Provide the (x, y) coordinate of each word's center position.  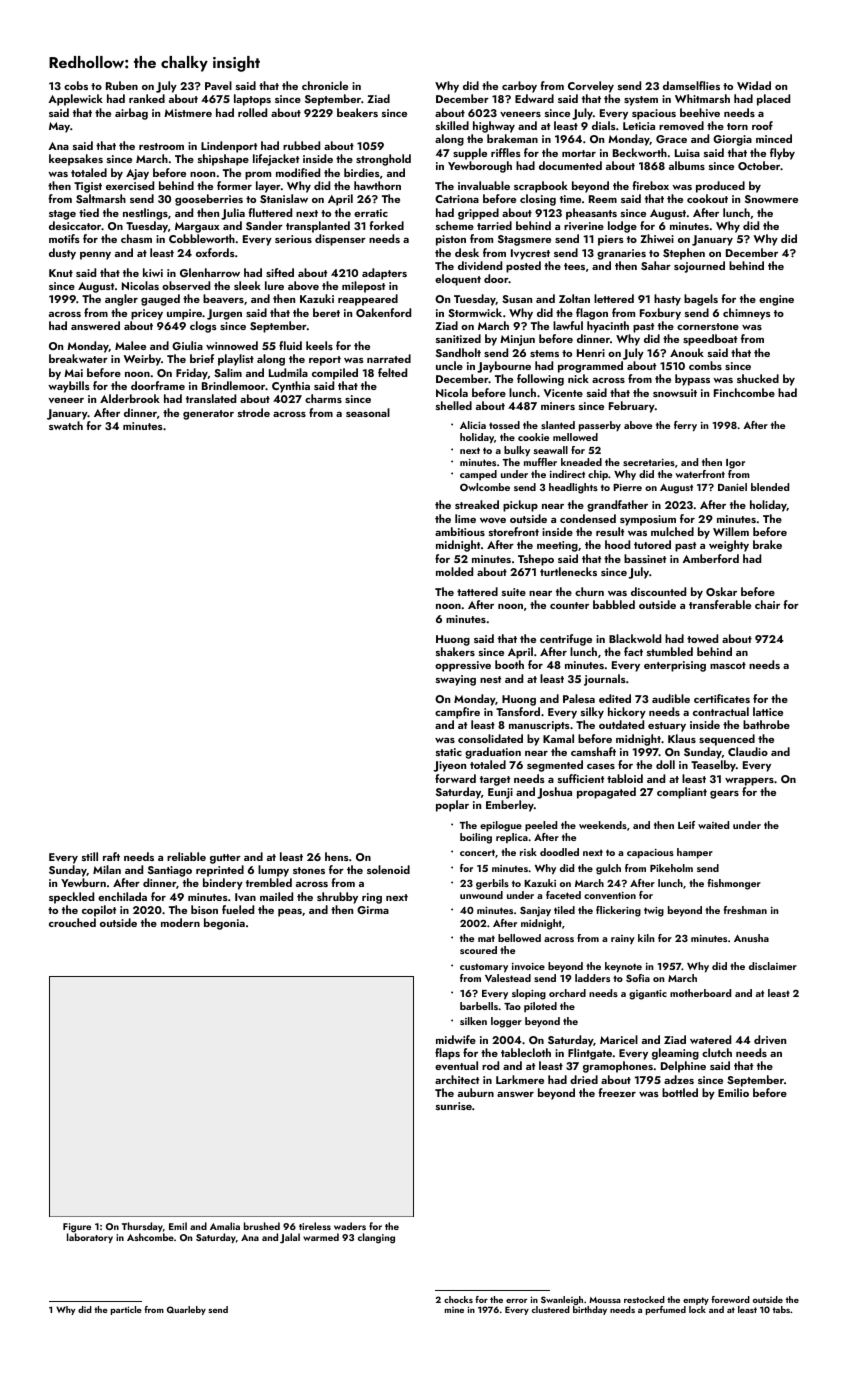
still (90, 856)
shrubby (337, 898)
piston (451, 240)
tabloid (625, 778)
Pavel (218, 85)
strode (254, 412)
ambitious (460, 531)
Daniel (732, 487)
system (641, 101)
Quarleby (186, 1310)
